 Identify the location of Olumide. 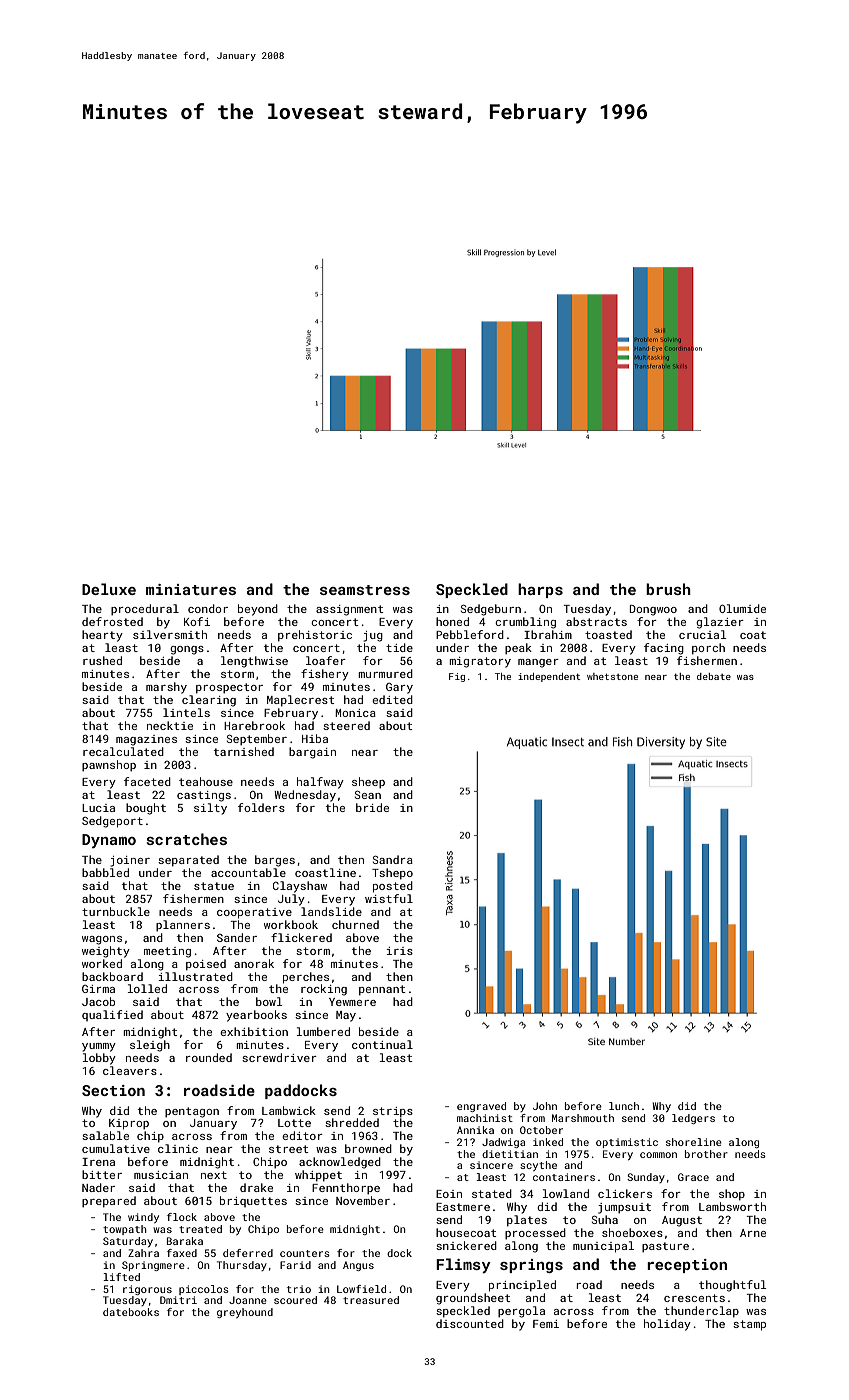
(742, 608).
